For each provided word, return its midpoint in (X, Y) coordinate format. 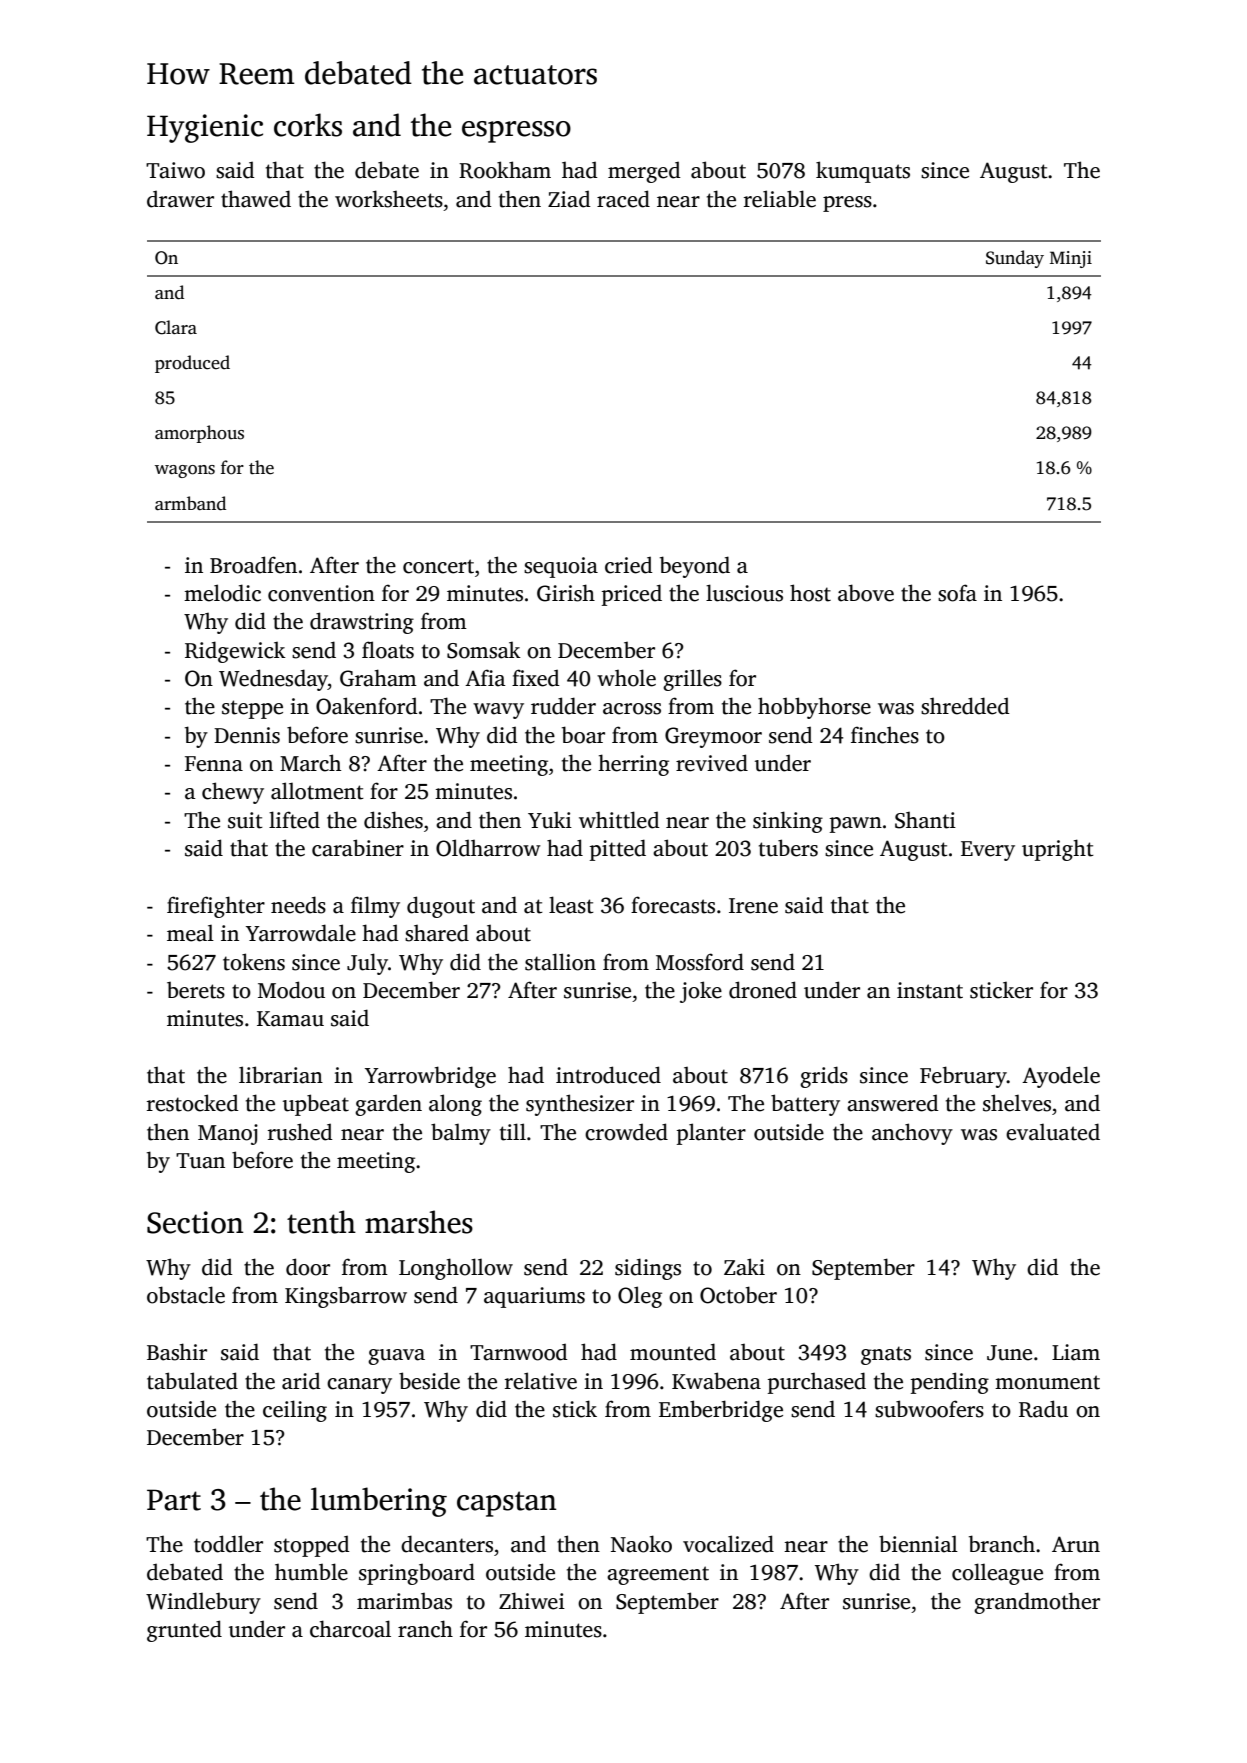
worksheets (389, 199)
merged (644, 172)
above (866, 593)
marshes (419, 1222)
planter (711, 1134)
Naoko (641, 1544)
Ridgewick (235, 652)
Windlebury (203, 1603)
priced (632, 595)
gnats (886, 1355)
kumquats (863, 172)
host (810, 593)
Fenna (214, 764)
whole (626, 678)
